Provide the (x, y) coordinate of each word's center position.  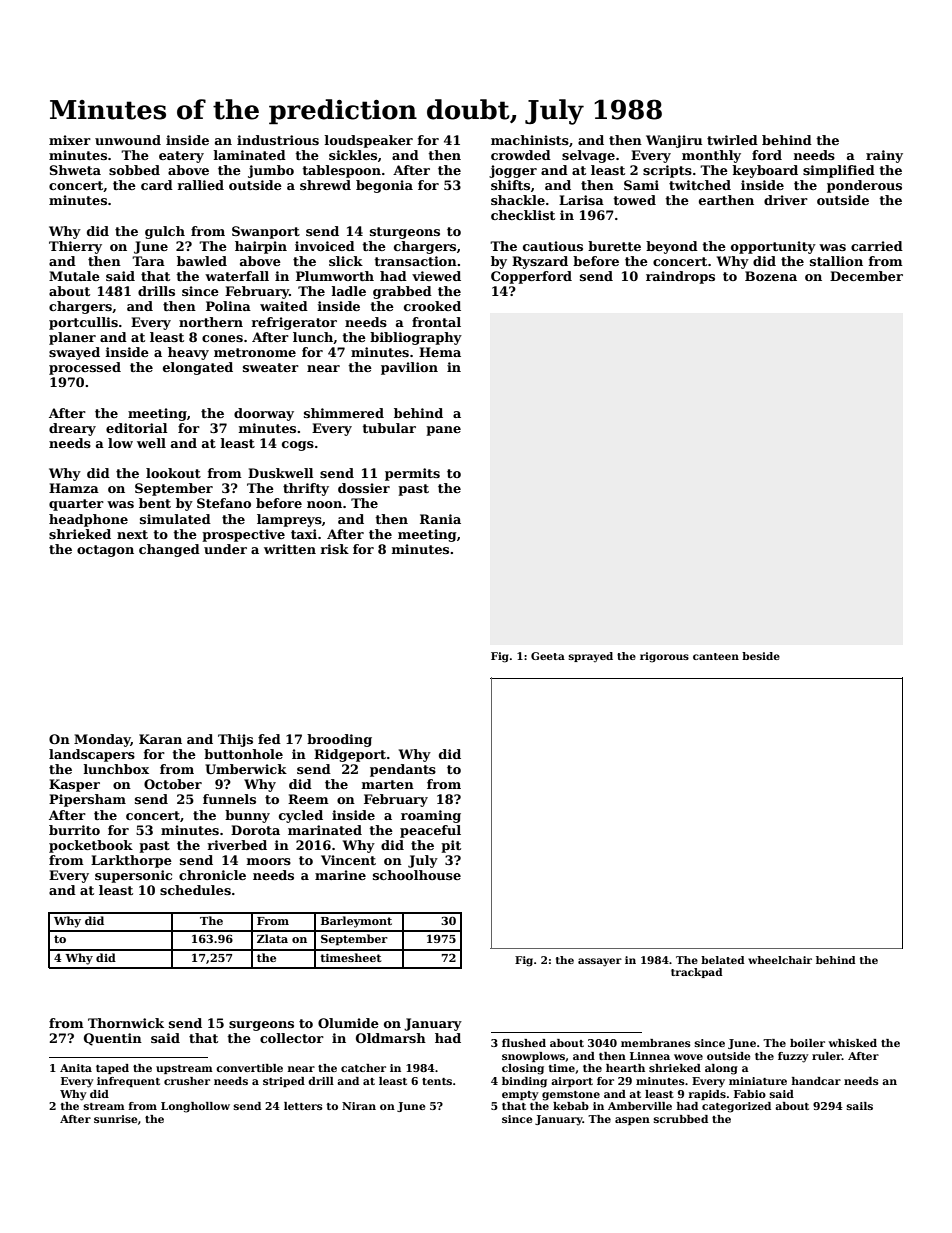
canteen (716, 656)
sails (860, 1106)
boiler (807, 1043)
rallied (201, 185)
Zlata (272, 938)
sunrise (116, 1119)
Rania (440, 519)
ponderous (864, 186)
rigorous (664, 657)
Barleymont (356, 922)
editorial (136, 428)
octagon (105, 551)
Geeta (548, 656)
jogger (513, 171)
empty (520, 1096)
